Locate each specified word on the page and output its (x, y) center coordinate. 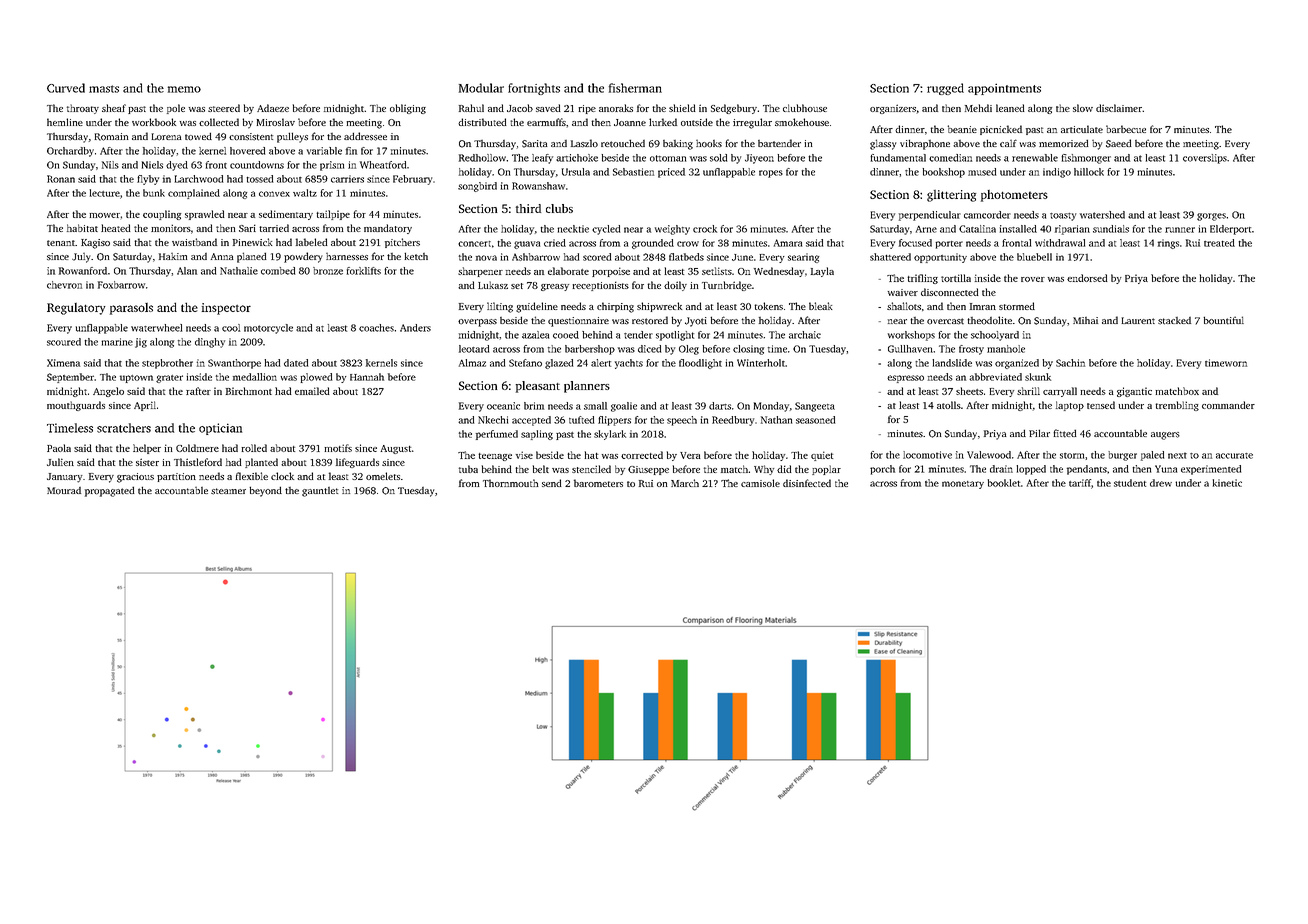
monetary (963, 485)
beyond (265, 491)
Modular (481, 88)
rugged (945, 89)
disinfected (807, 483)
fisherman (635, 88)
